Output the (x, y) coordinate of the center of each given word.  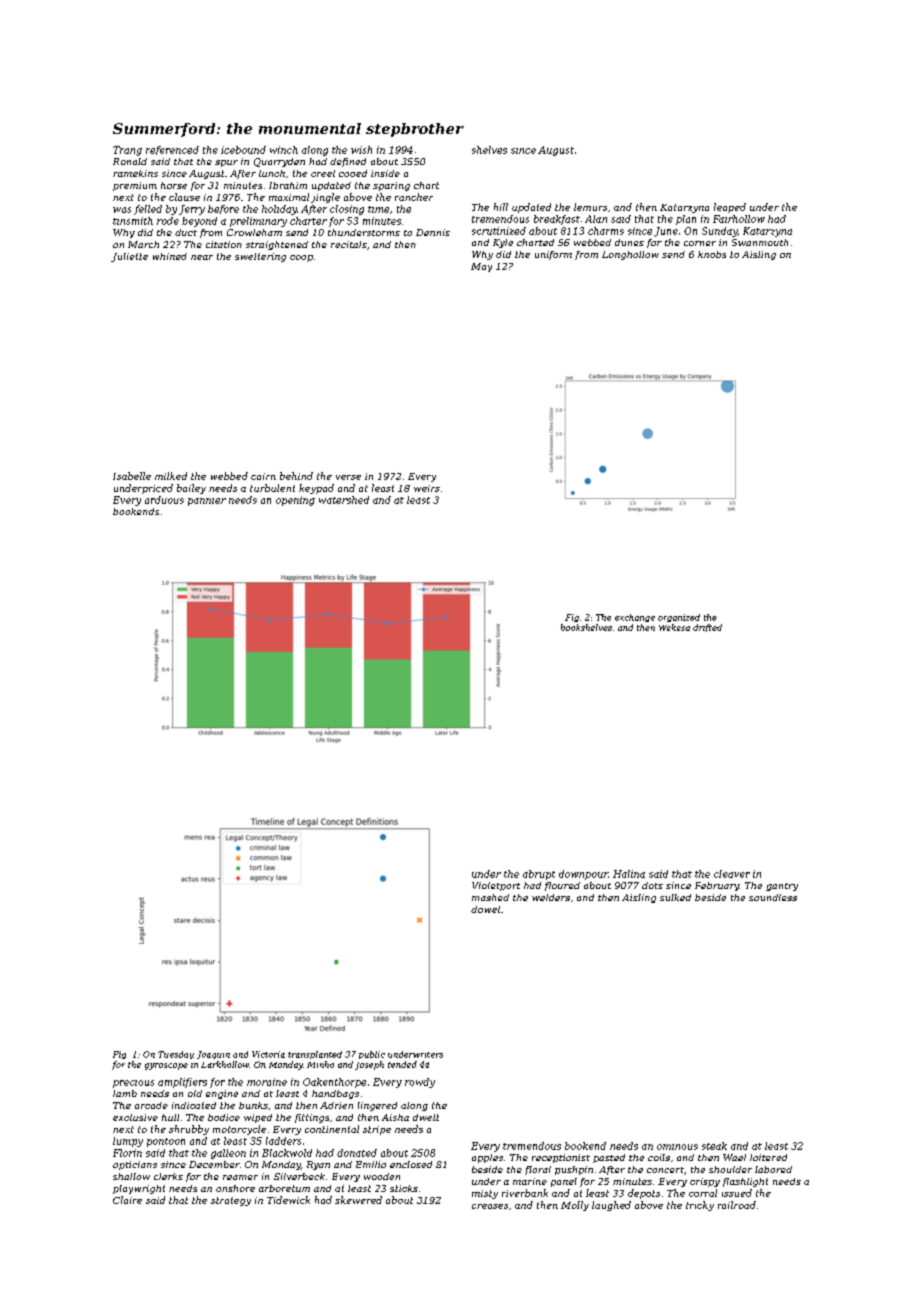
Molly (575, 1206)
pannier (207, 502)
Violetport (496, 886)
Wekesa (674, 627)
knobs (712, 254)
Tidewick (288, 1200)
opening (295, 501)
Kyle (503, 243)
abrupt (539, 875)
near (202, 257)
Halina (629, 874)
